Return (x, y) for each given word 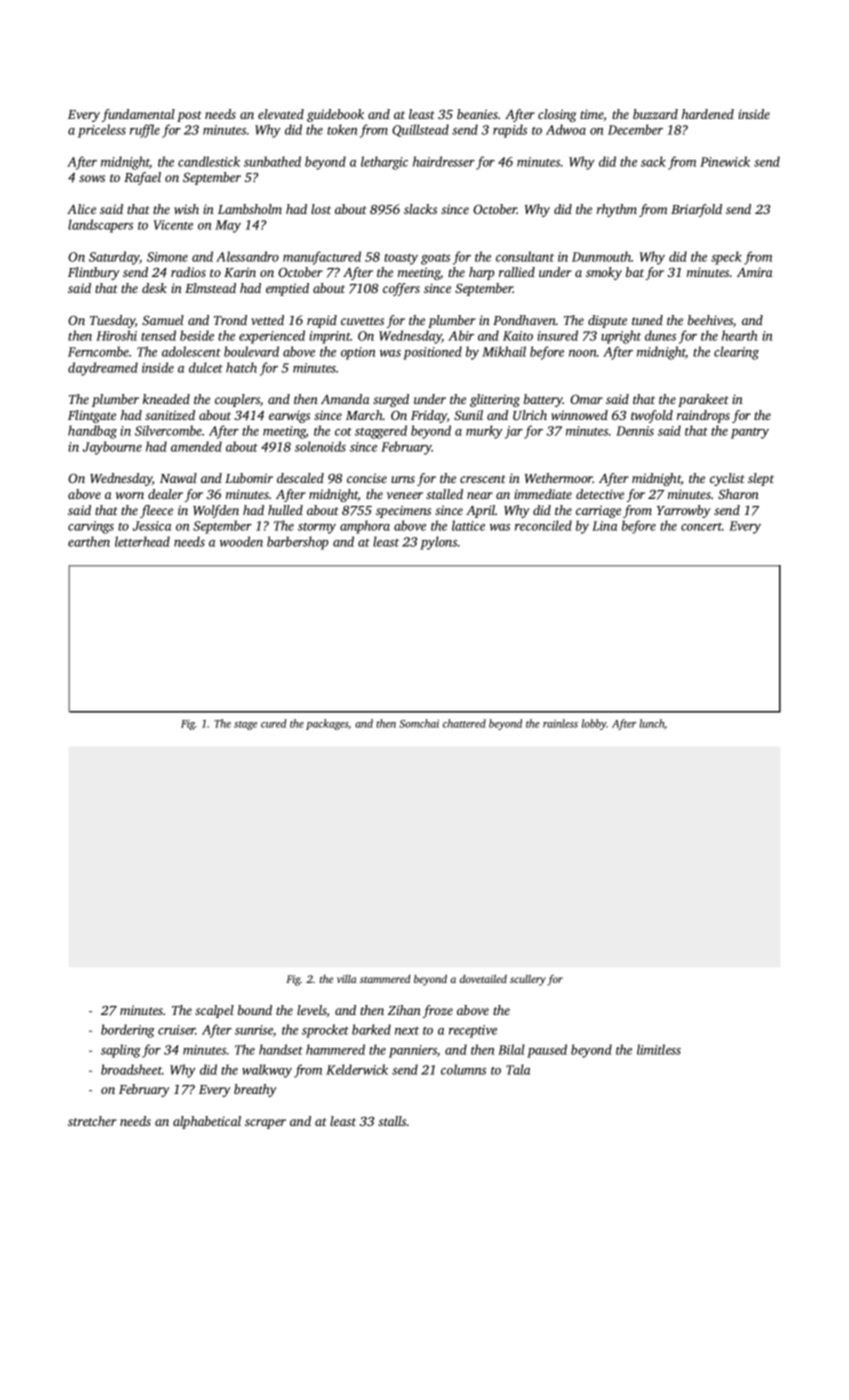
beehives (710, 320)
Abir (461, 335)
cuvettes (362, 321)
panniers (413, 1051)
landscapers (100, 226)
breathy (255, 1090)
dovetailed (483, 979)
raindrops (703, 416)
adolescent (191, 351)
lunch (652, 723)
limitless (659, 1049)
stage (245, 725)
